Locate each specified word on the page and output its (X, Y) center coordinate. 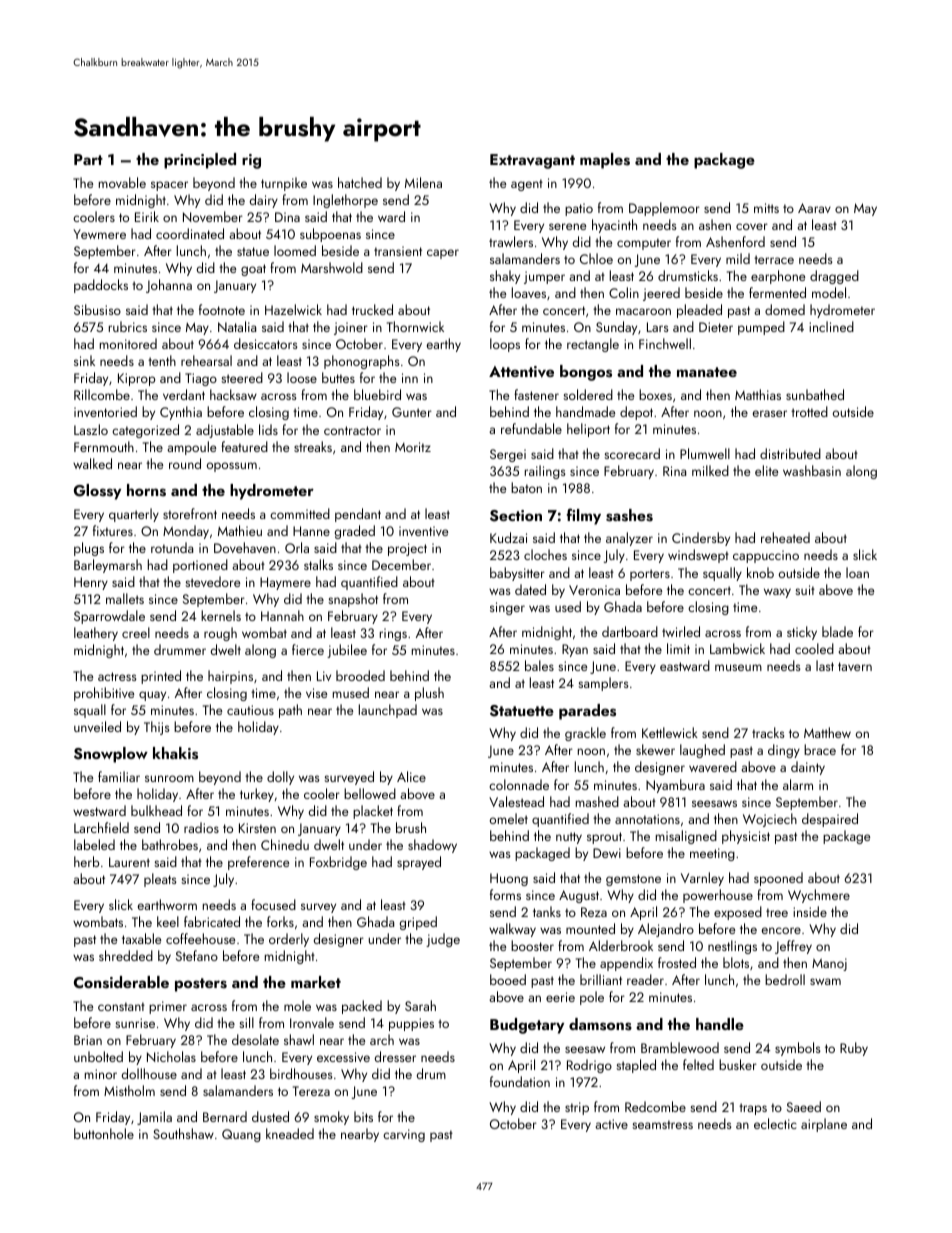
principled (200, 161)
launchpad (388, 711)
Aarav (814, 208)
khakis (175, 753)
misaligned (686, 837)
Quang (241, 1135)
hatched (360, 182)
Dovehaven (245, 547)
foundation (520, 1081)
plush (429, 694)
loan (857, 572)
